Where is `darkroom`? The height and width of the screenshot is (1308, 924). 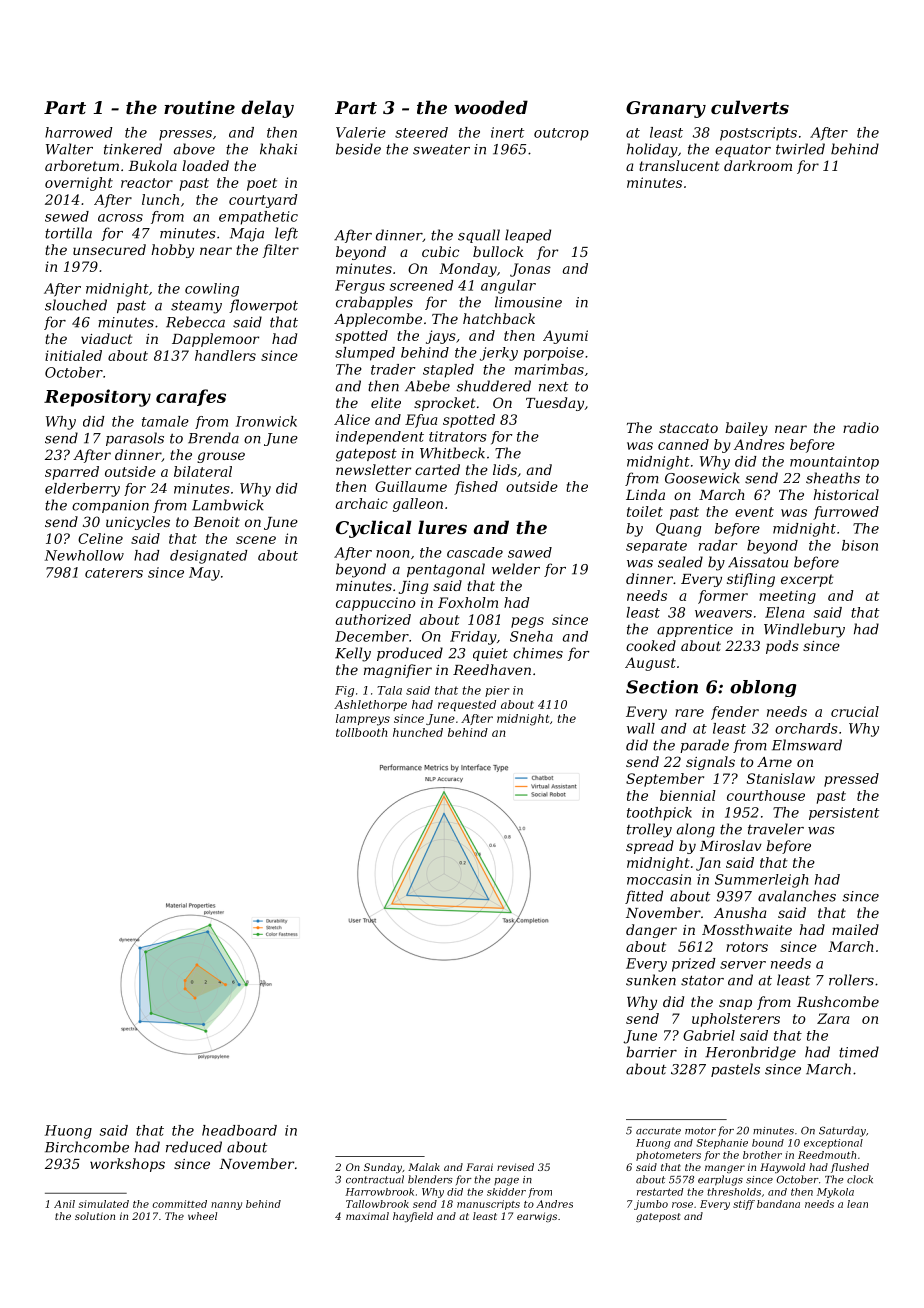 darkroom is located at coordinates (758, 165).
